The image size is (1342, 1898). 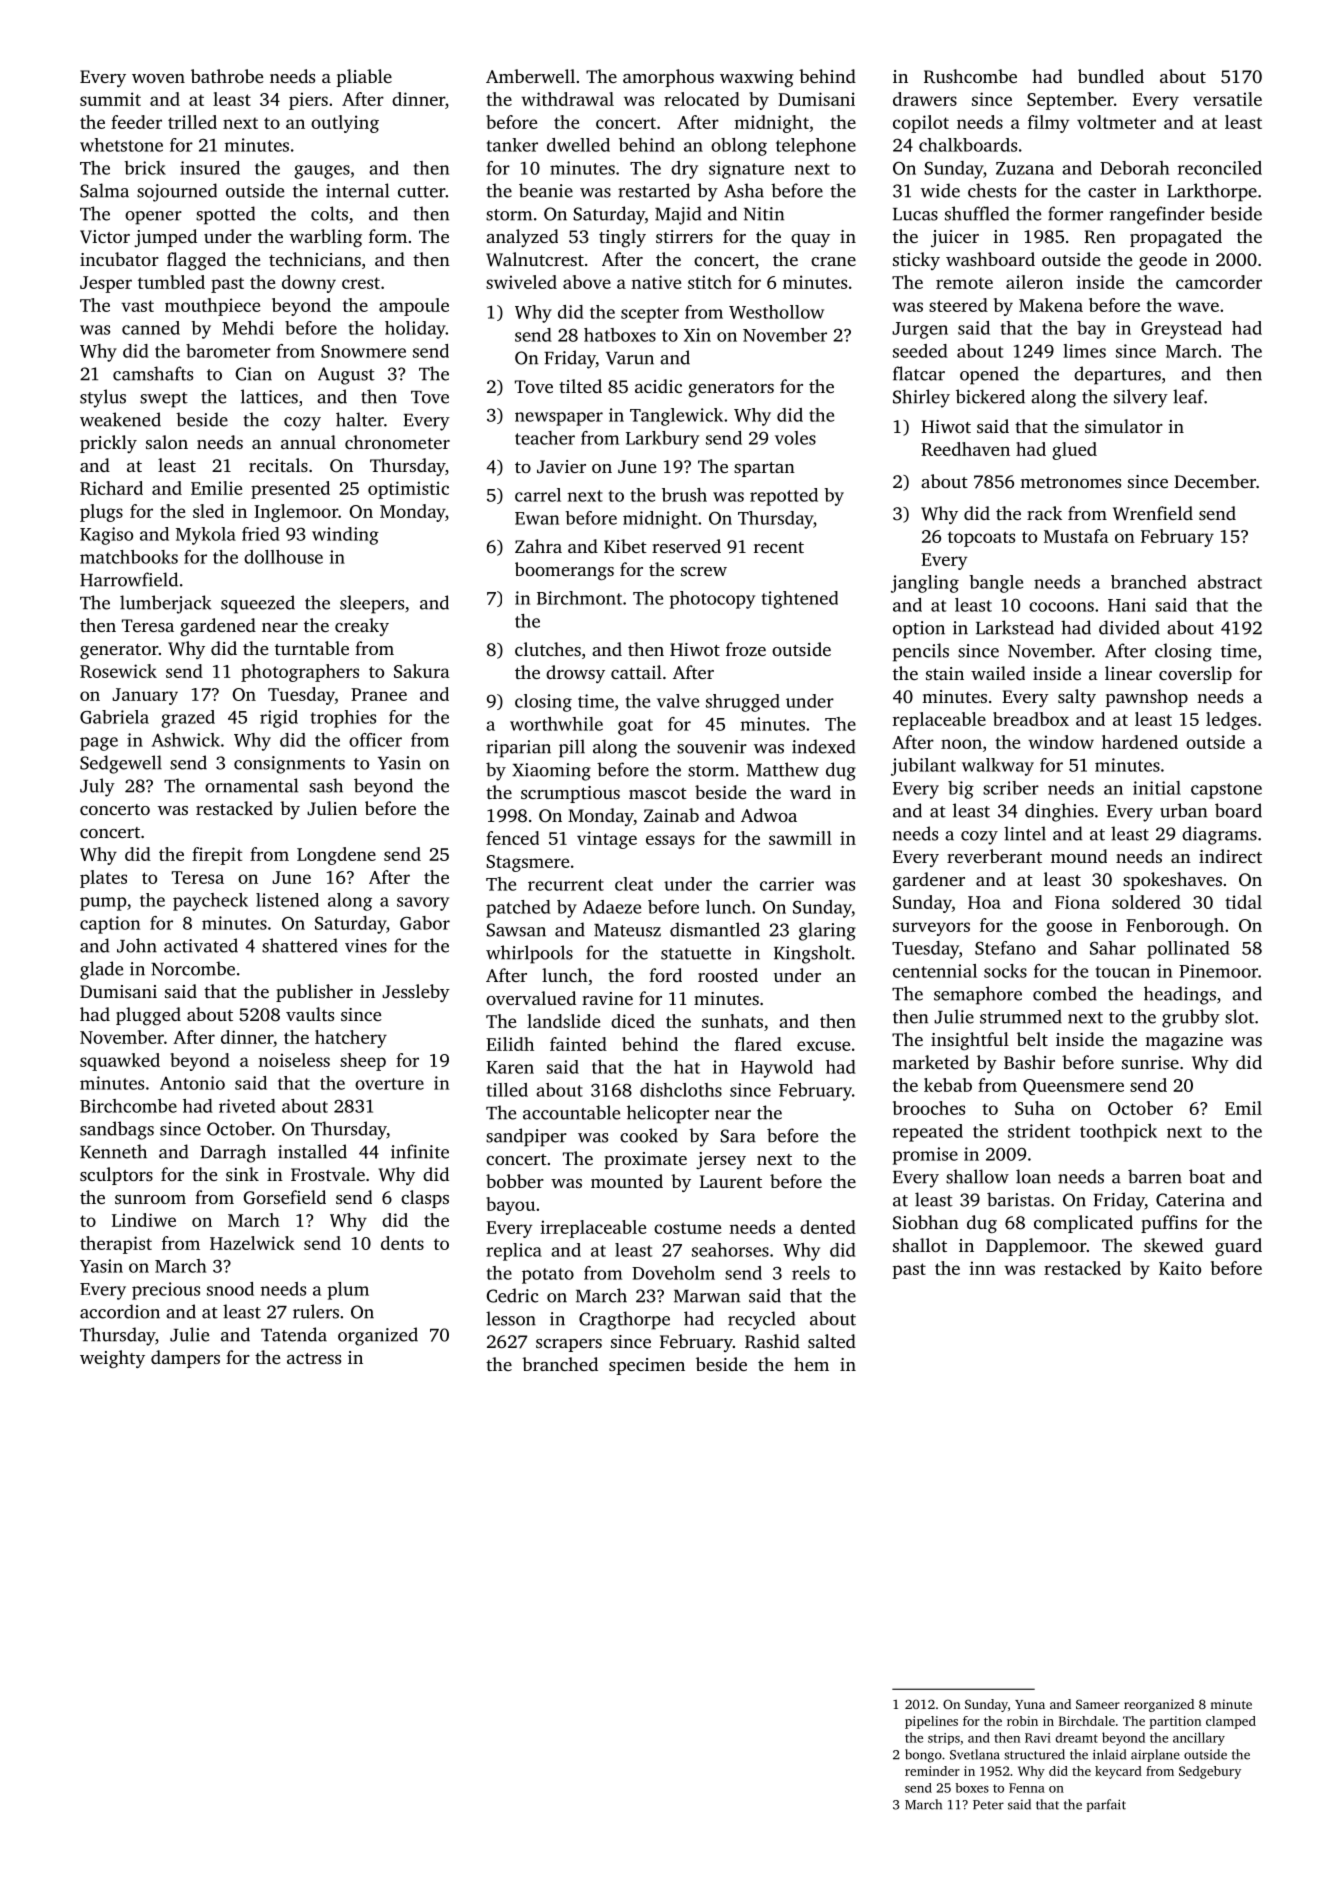 I want to click on Kaito, so click(x=1180, y=1268).
